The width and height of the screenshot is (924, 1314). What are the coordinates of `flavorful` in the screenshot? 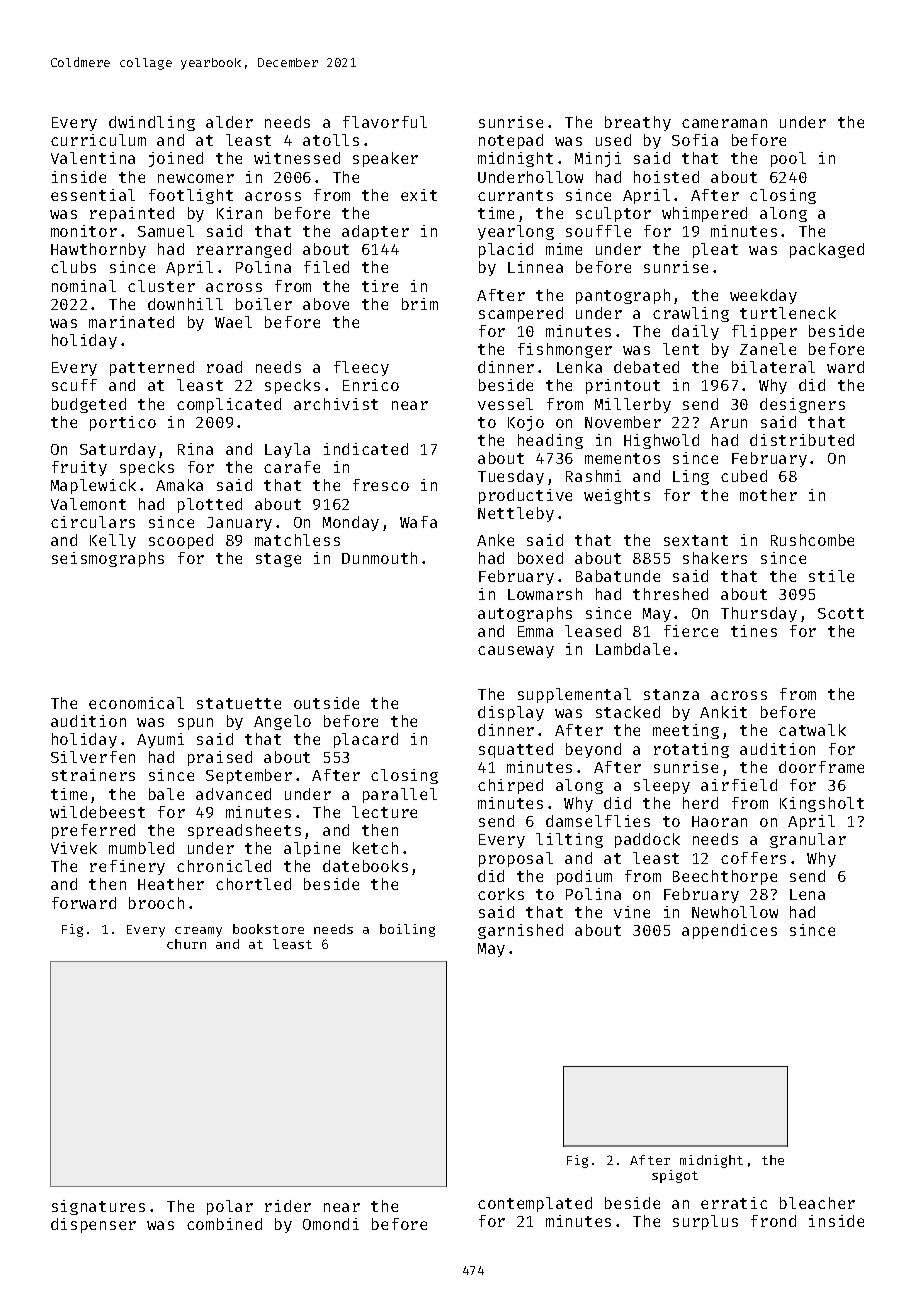 It's located at (385, 122).
